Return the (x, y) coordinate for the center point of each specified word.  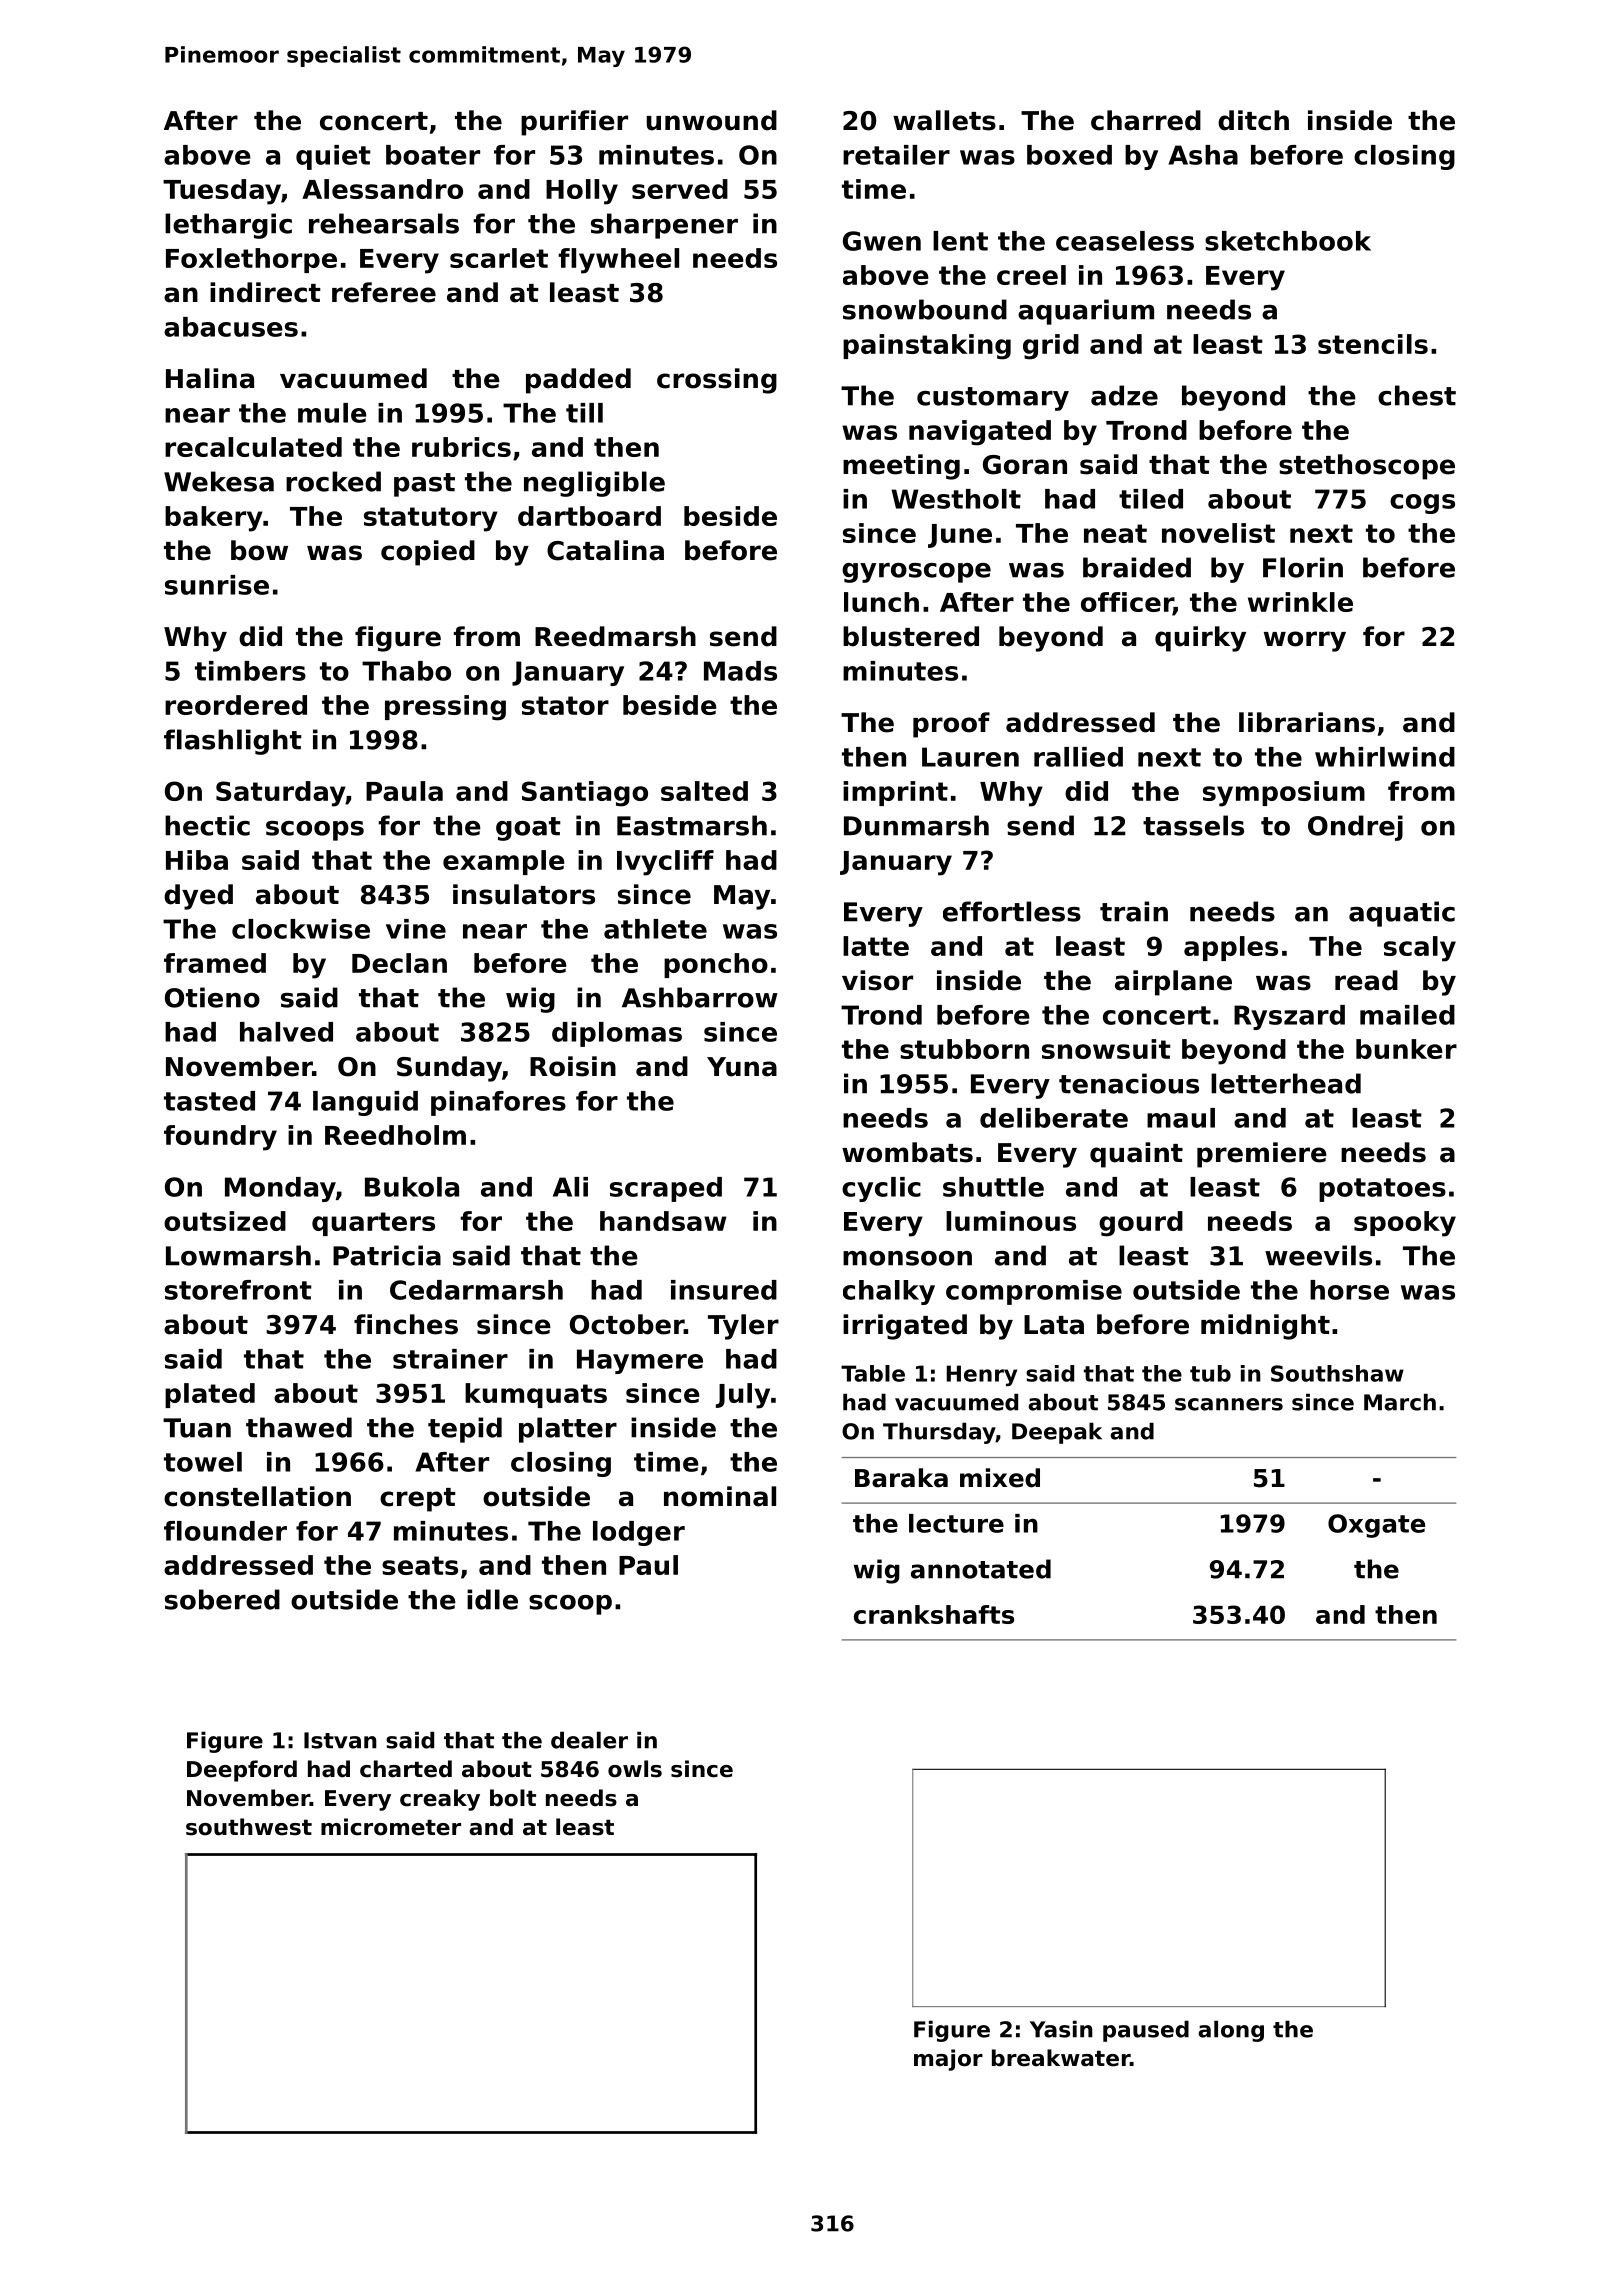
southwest (249, 1827)
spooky (1405, 1224)
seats (420, 1565)
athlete (655, 929)
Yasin (1061, 2029)
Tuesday (222, 192)
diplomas (617, 1034)
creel (1031, 275)
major (948, 2060)
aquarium (1086, 312)
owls (635, 1769)
